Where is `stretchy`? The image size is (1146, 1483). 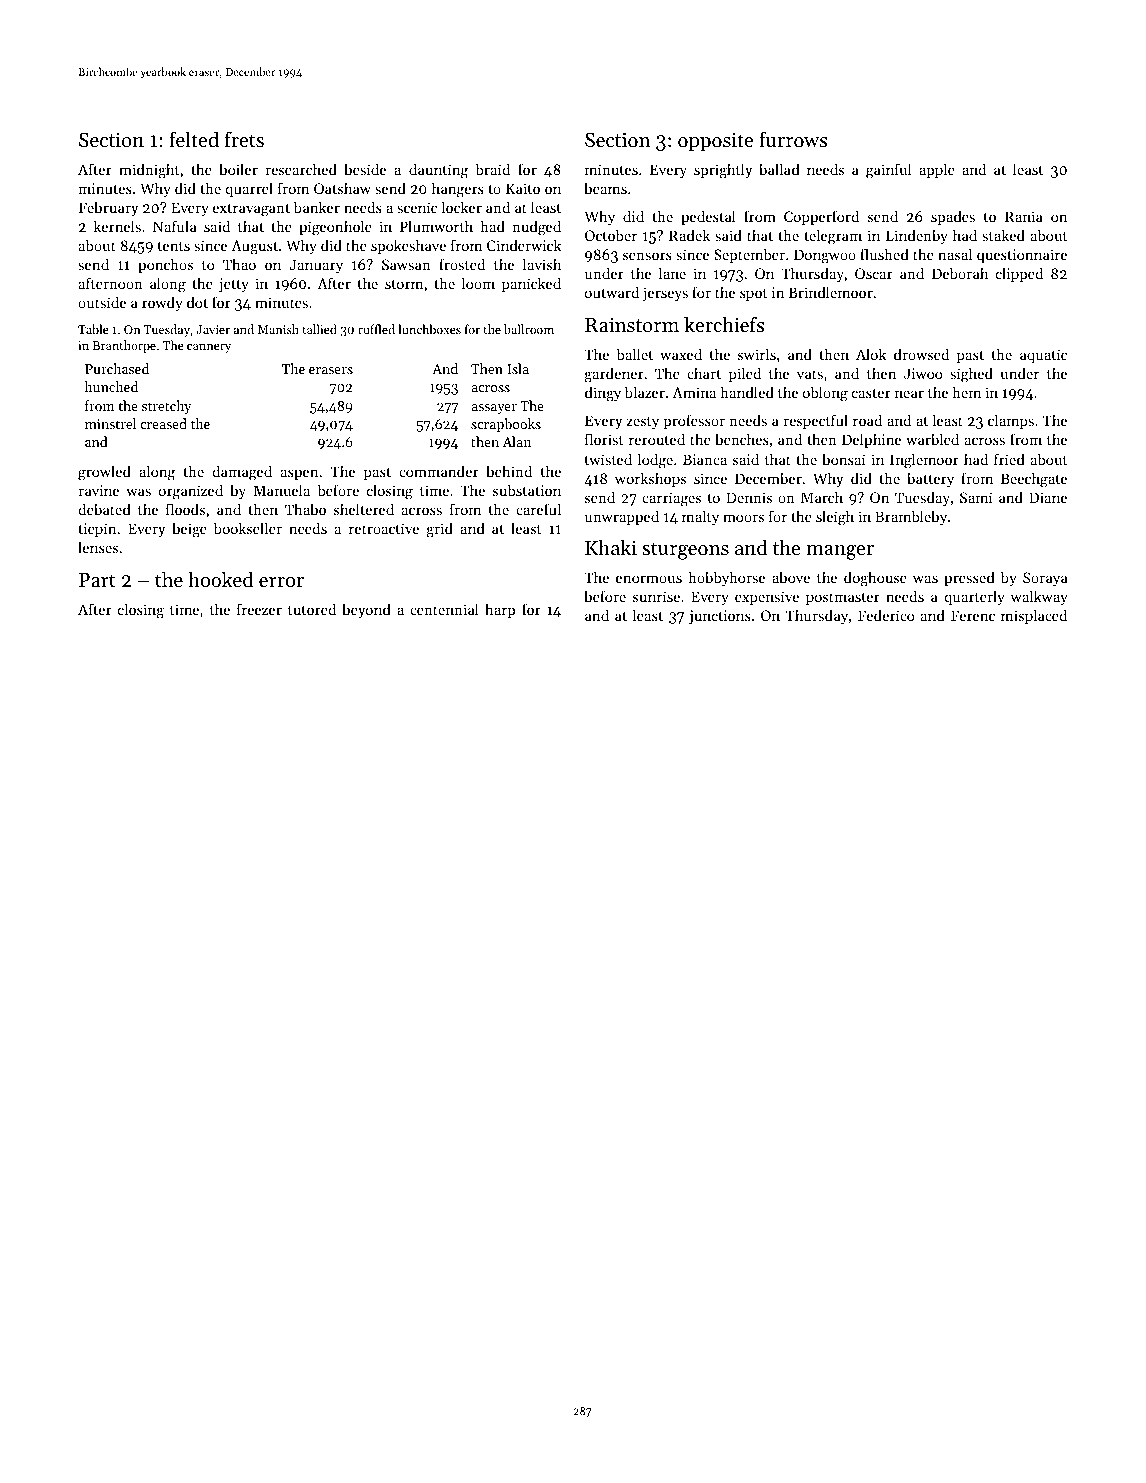 stretchy is located at coordinates (166, 407).
